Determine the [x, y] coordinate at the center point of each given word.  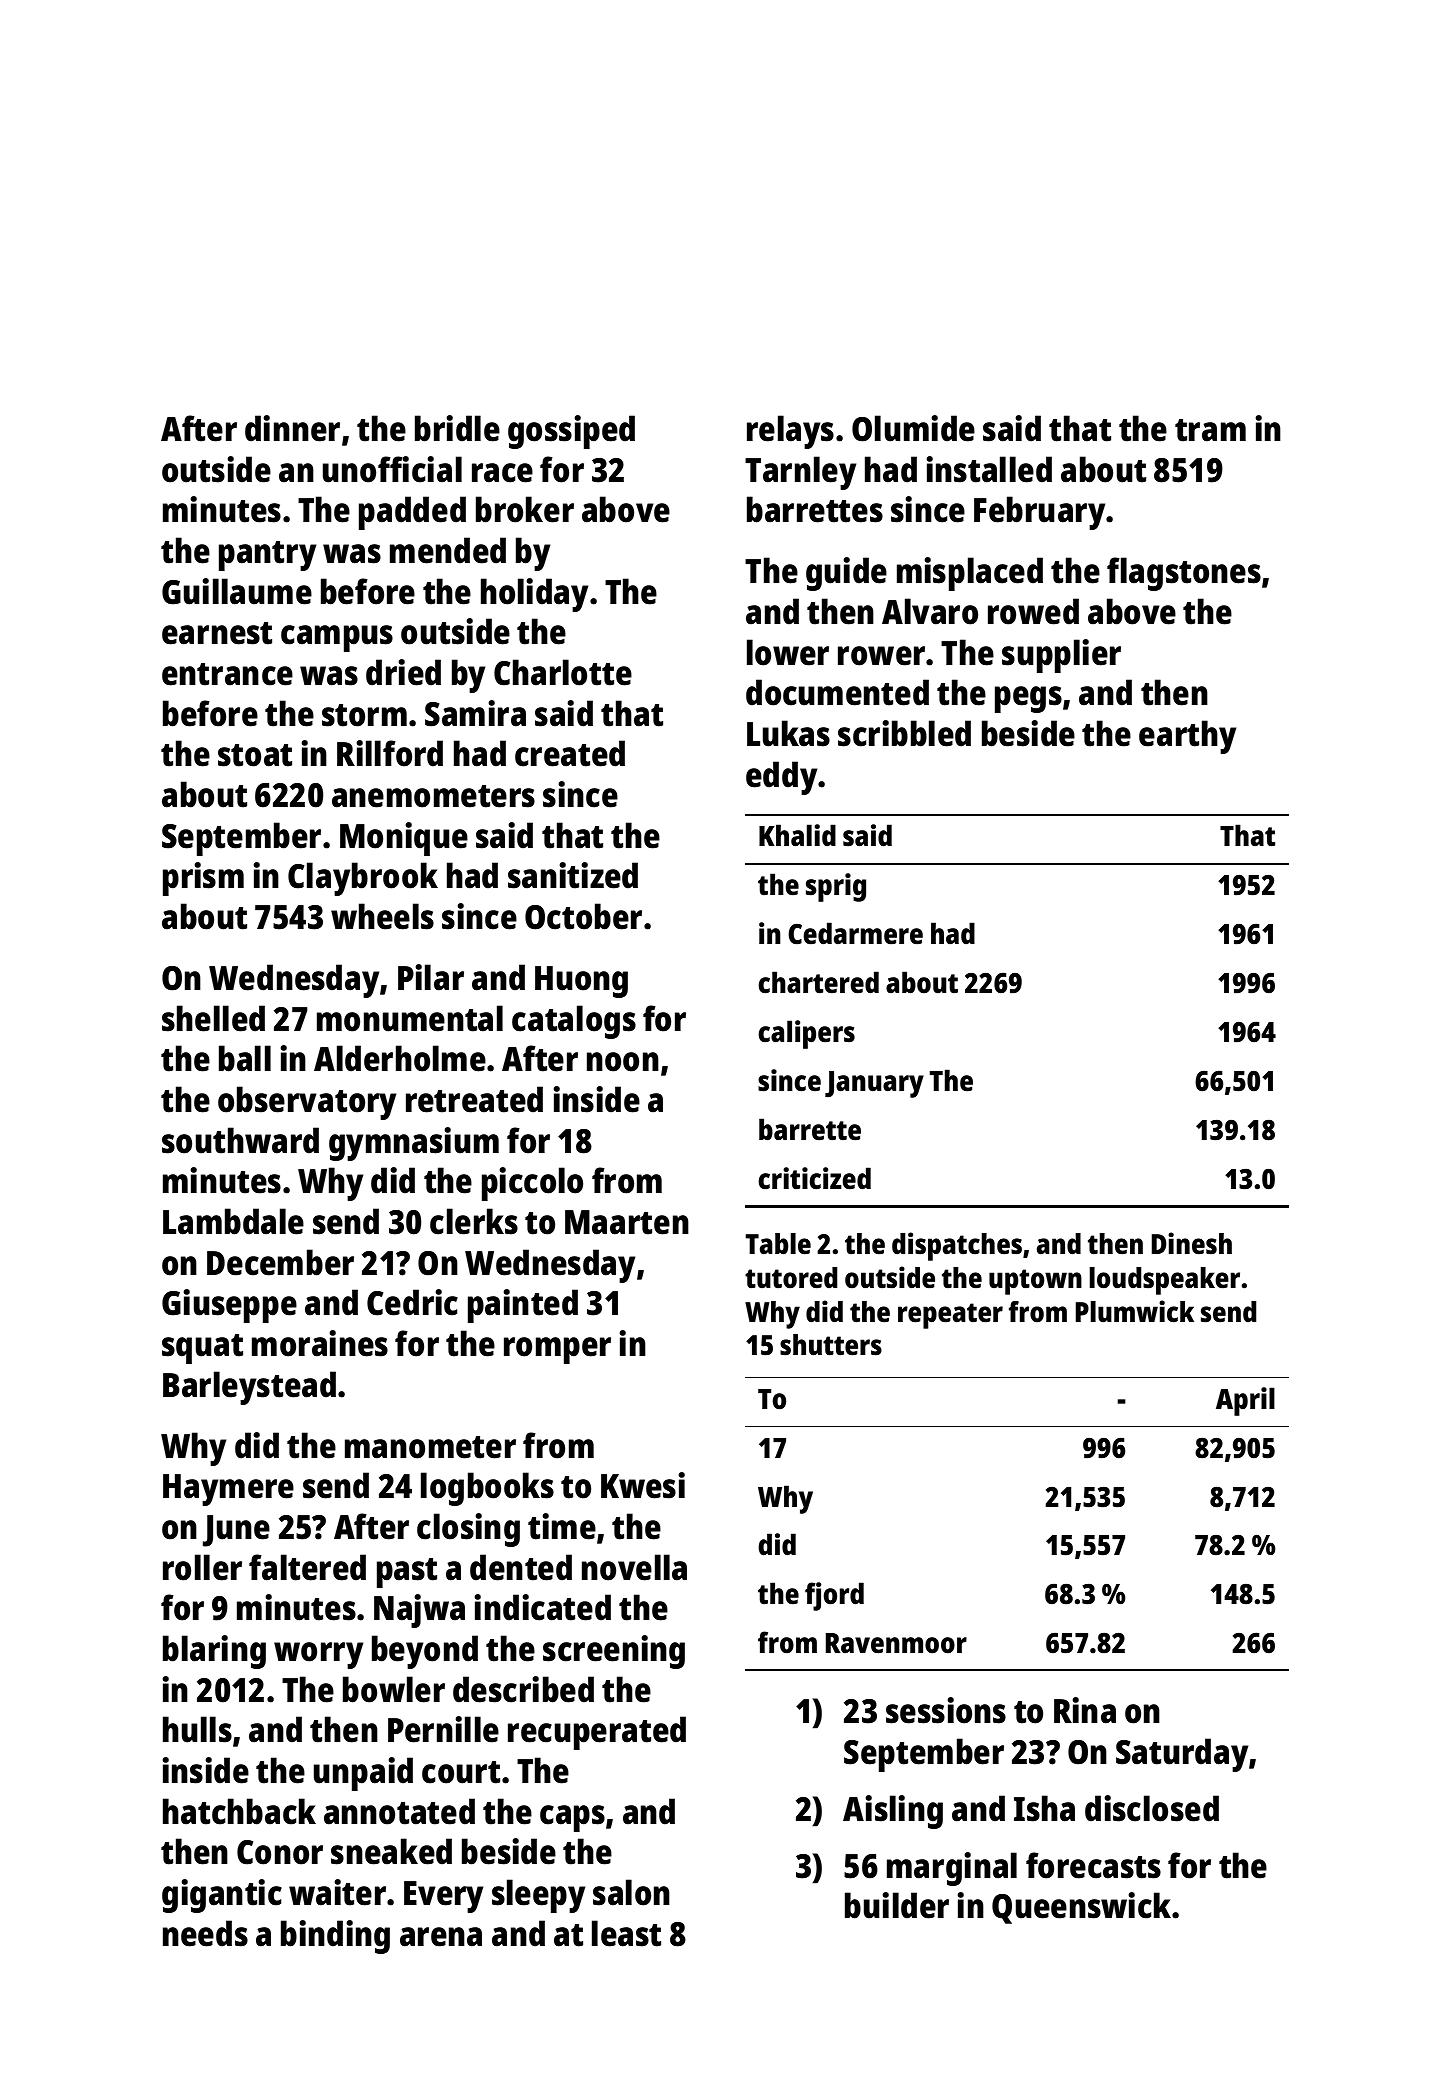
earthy [1187, 737]
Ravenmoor [896, 1643]
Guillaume [237, 591]
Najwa [419, 1611]
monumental [410, 1018]
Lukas [788, 733]
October [583, 916]
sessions [946, 1710]
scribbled [904, 733]
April [1245, 1401]
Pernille [443, 1729]
